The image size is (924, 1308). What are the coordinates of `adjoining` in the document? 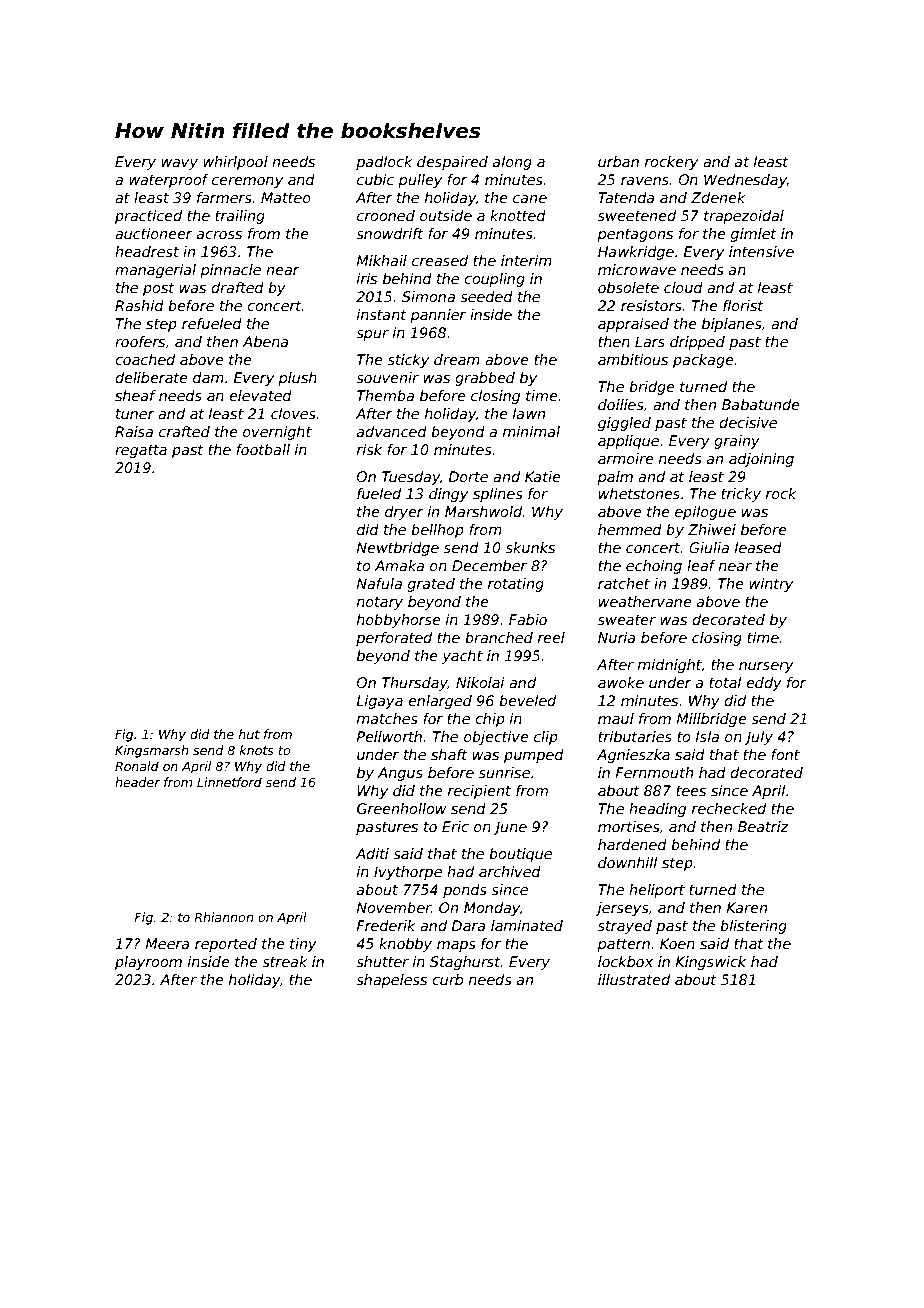 It's located at (761, 460).
